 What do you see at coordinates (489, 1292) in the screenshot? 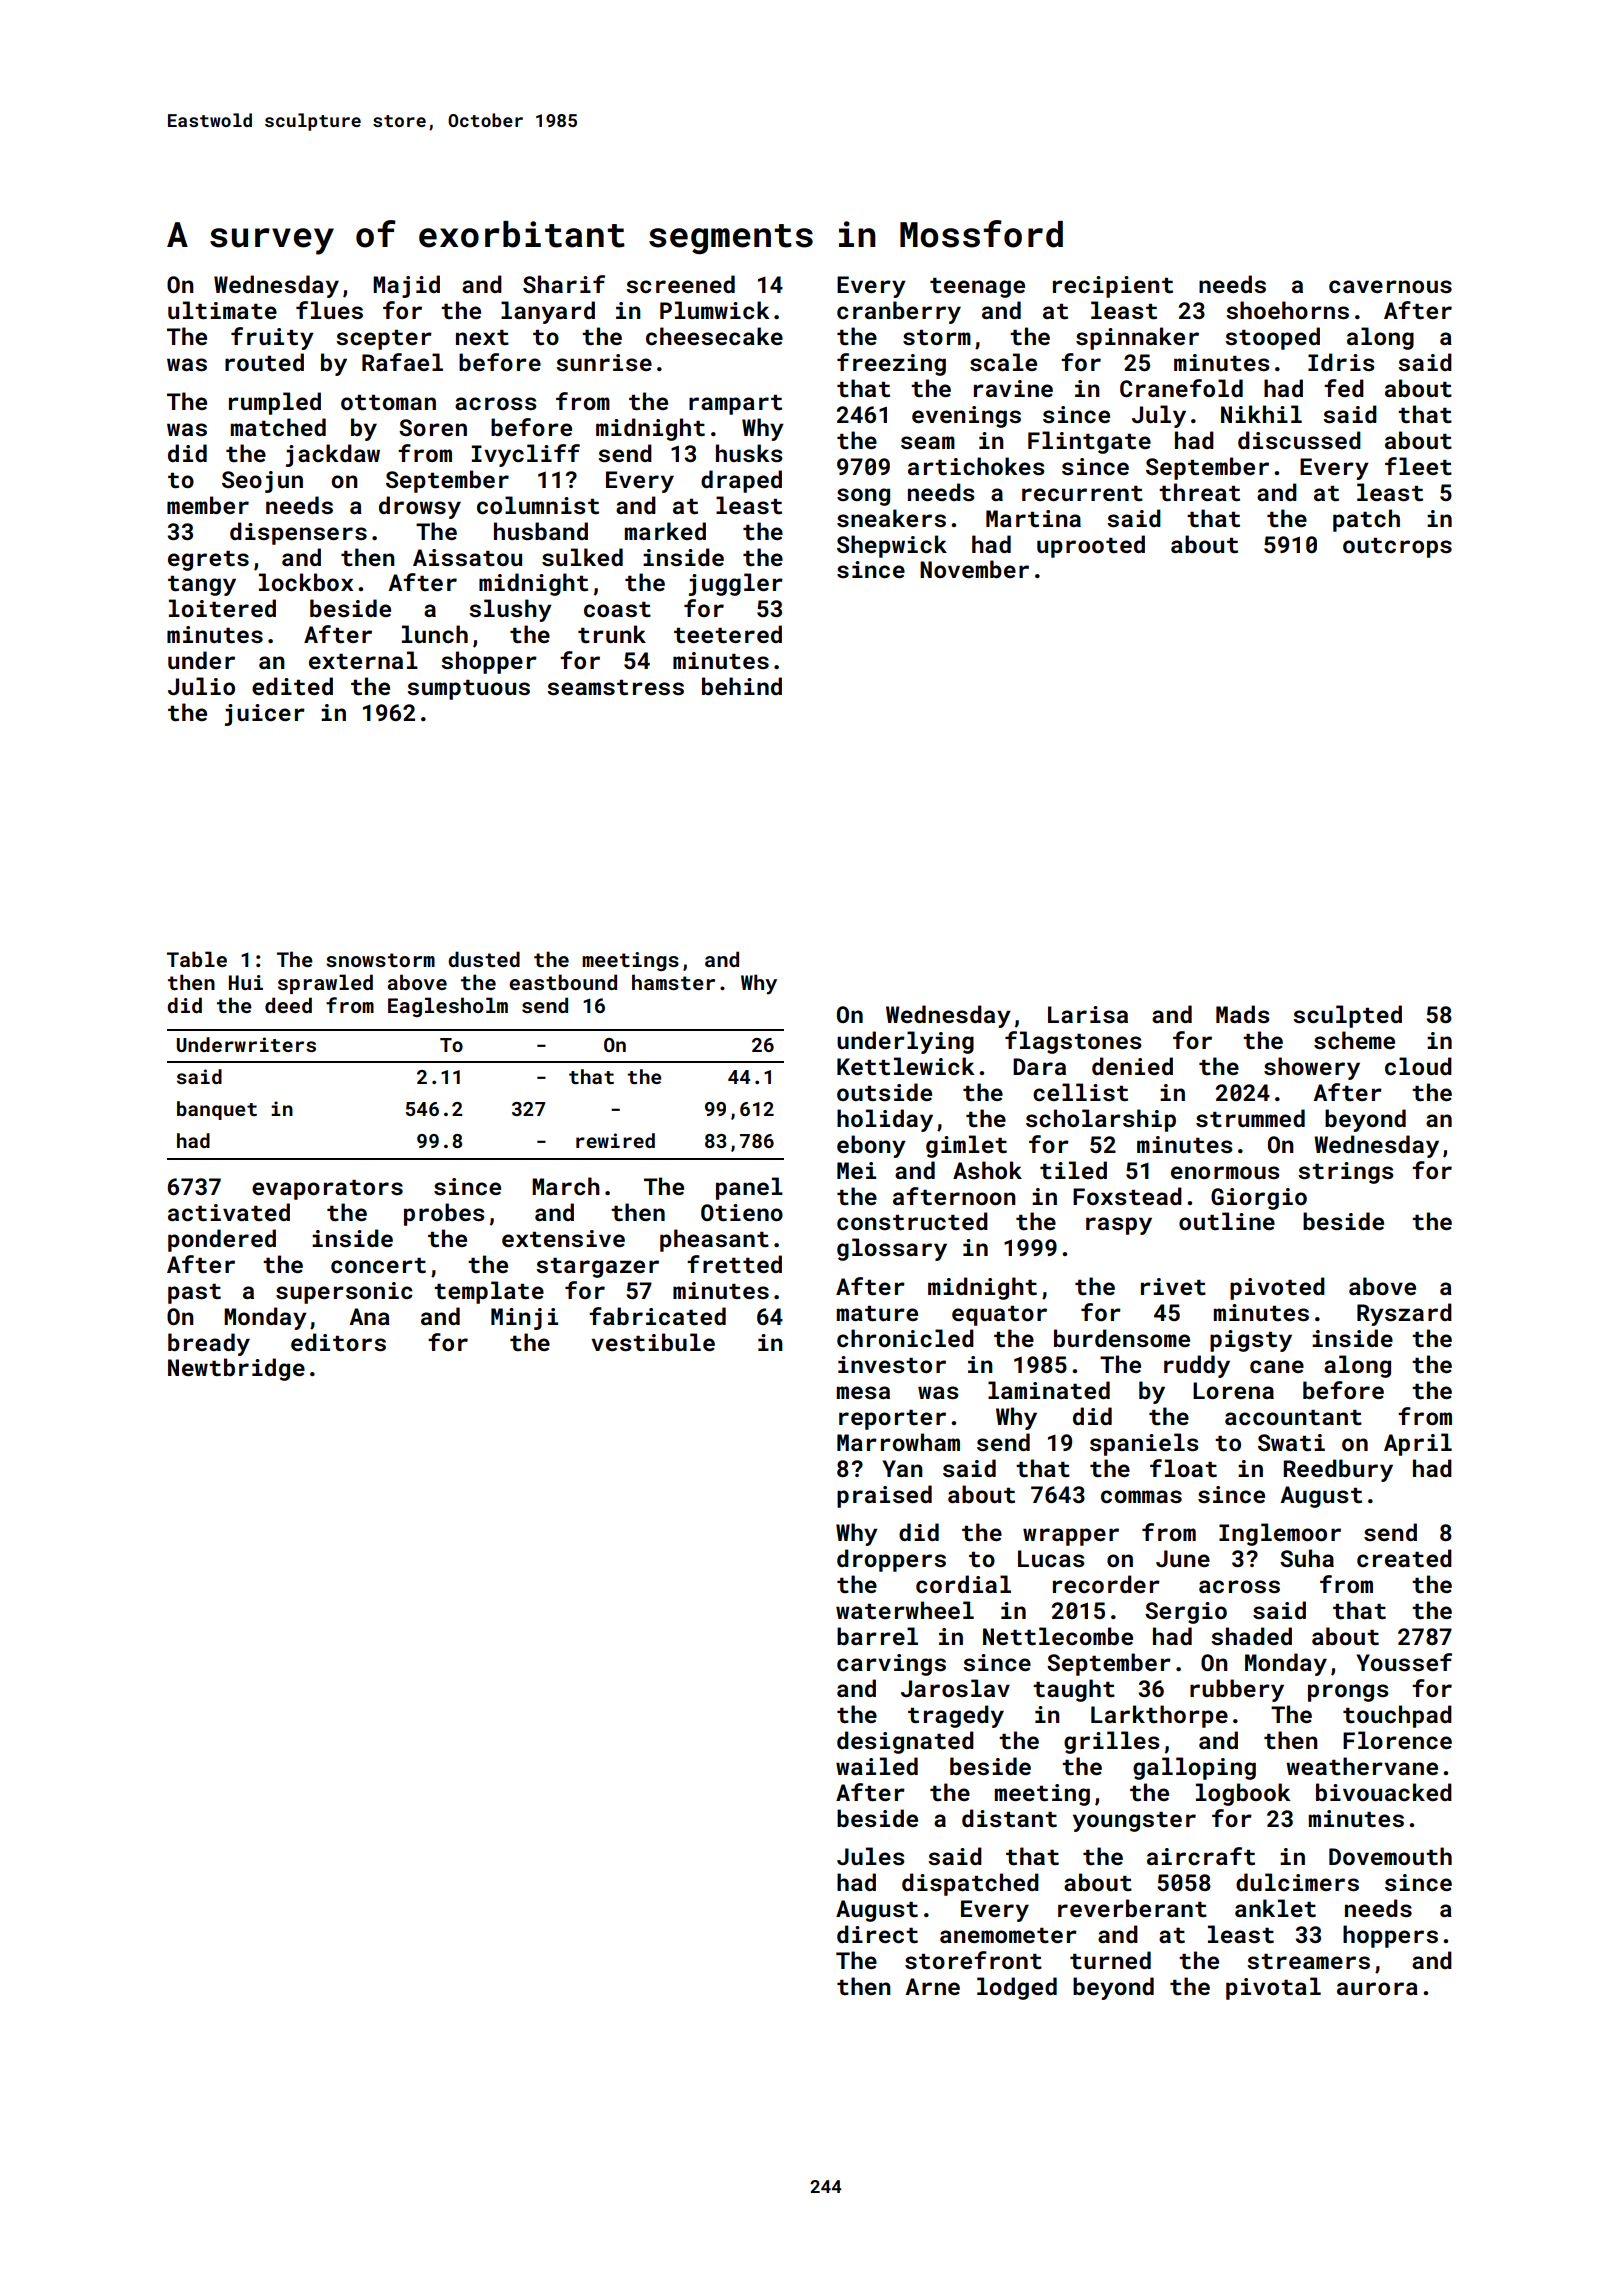
I see `template` at bounding box center [489, 1292].
